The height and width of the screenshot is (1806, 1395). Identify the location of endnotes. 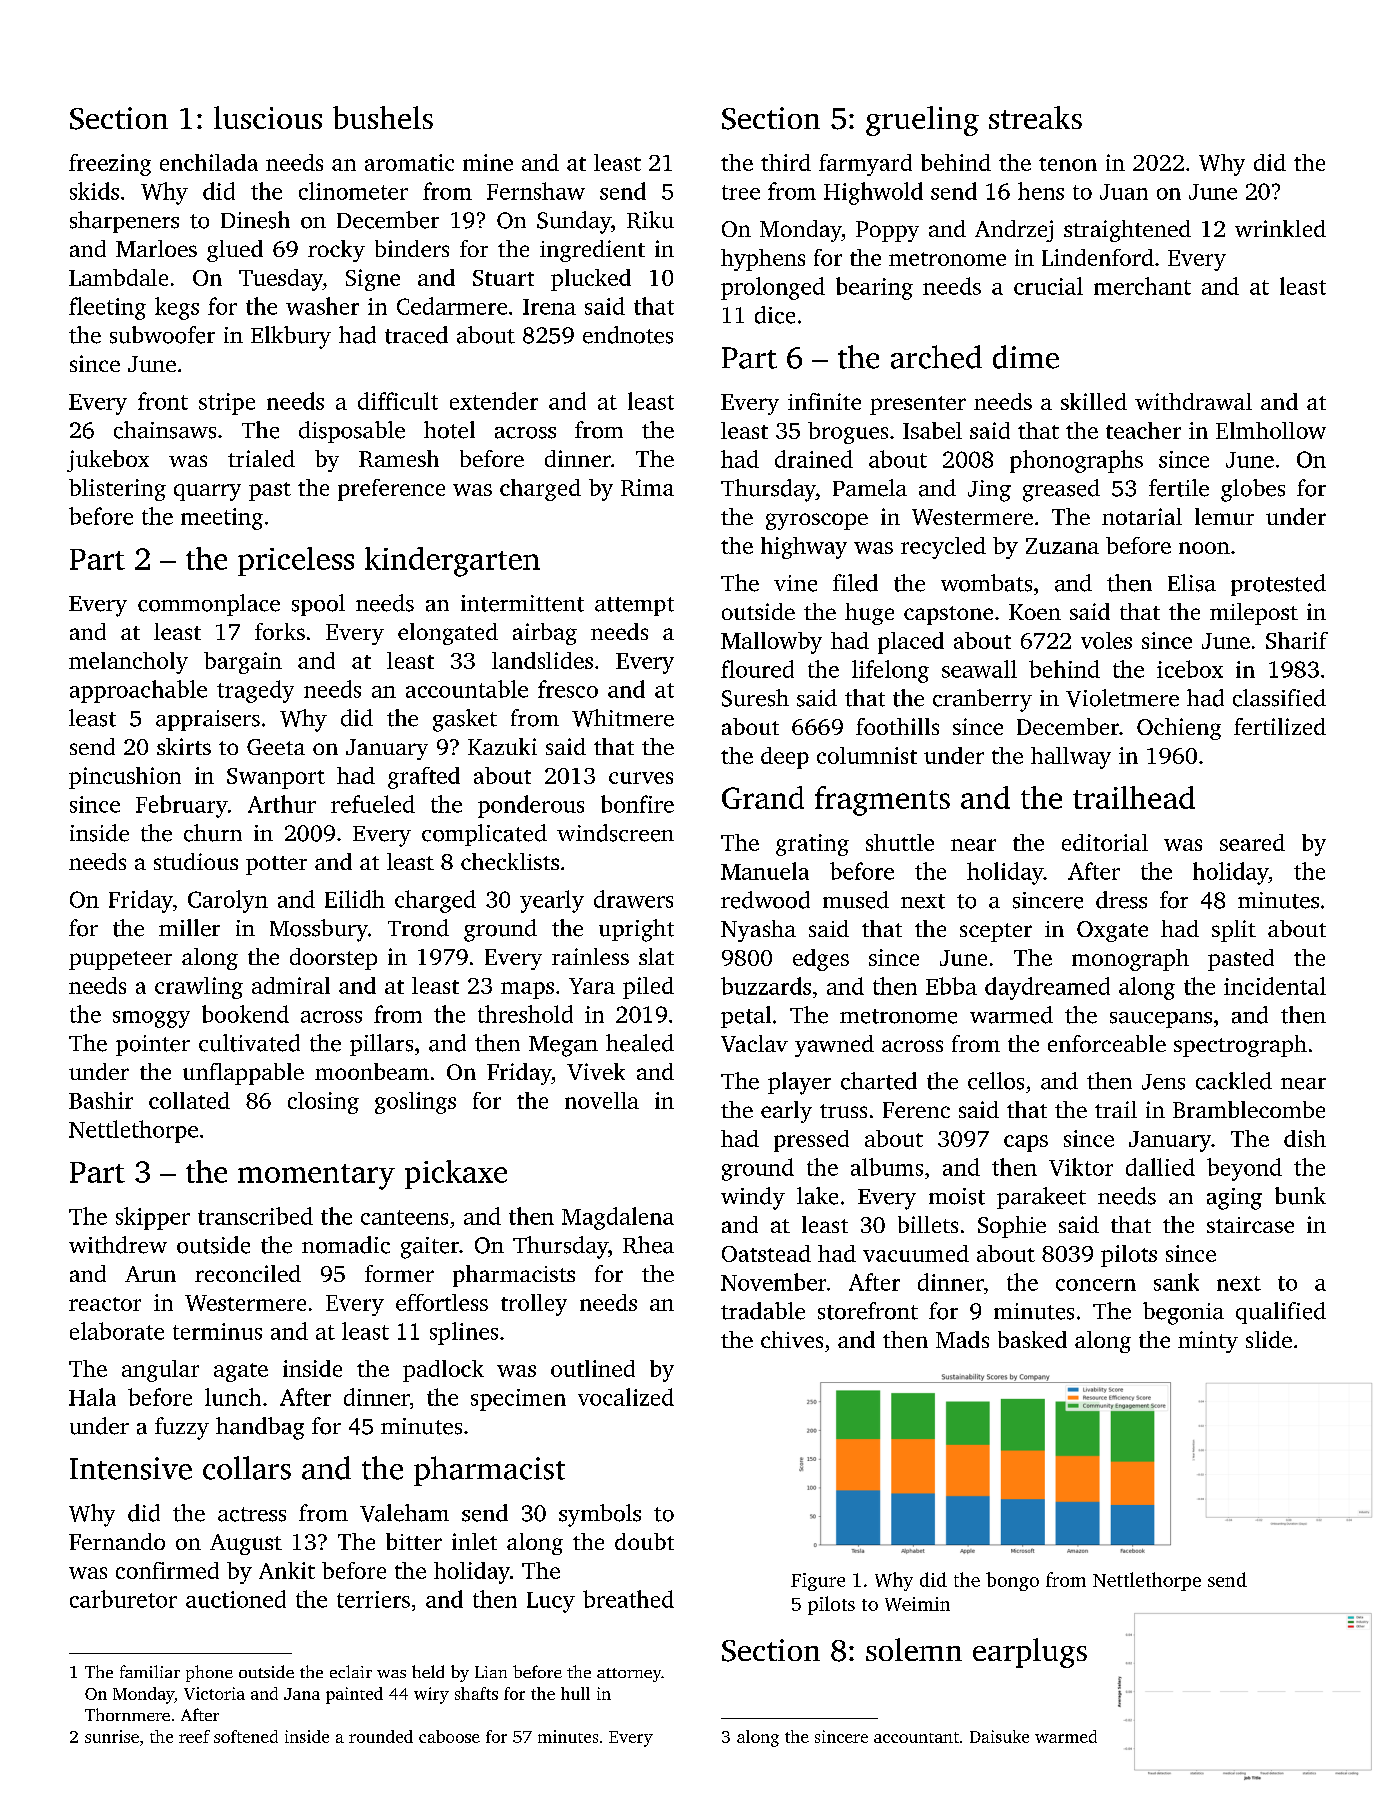
(628, 335).
